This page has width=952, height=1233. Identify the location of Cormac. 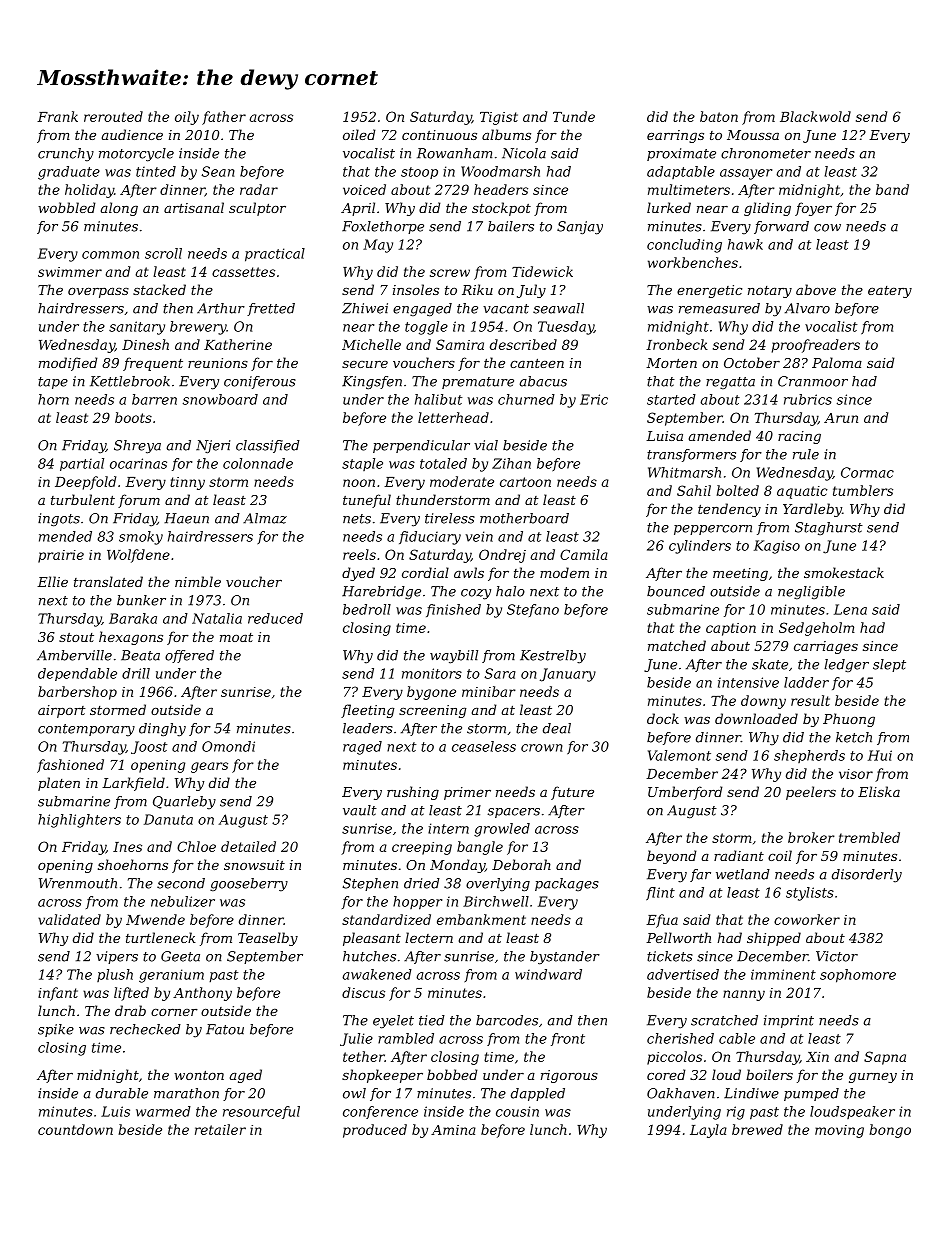
(867, 472).
